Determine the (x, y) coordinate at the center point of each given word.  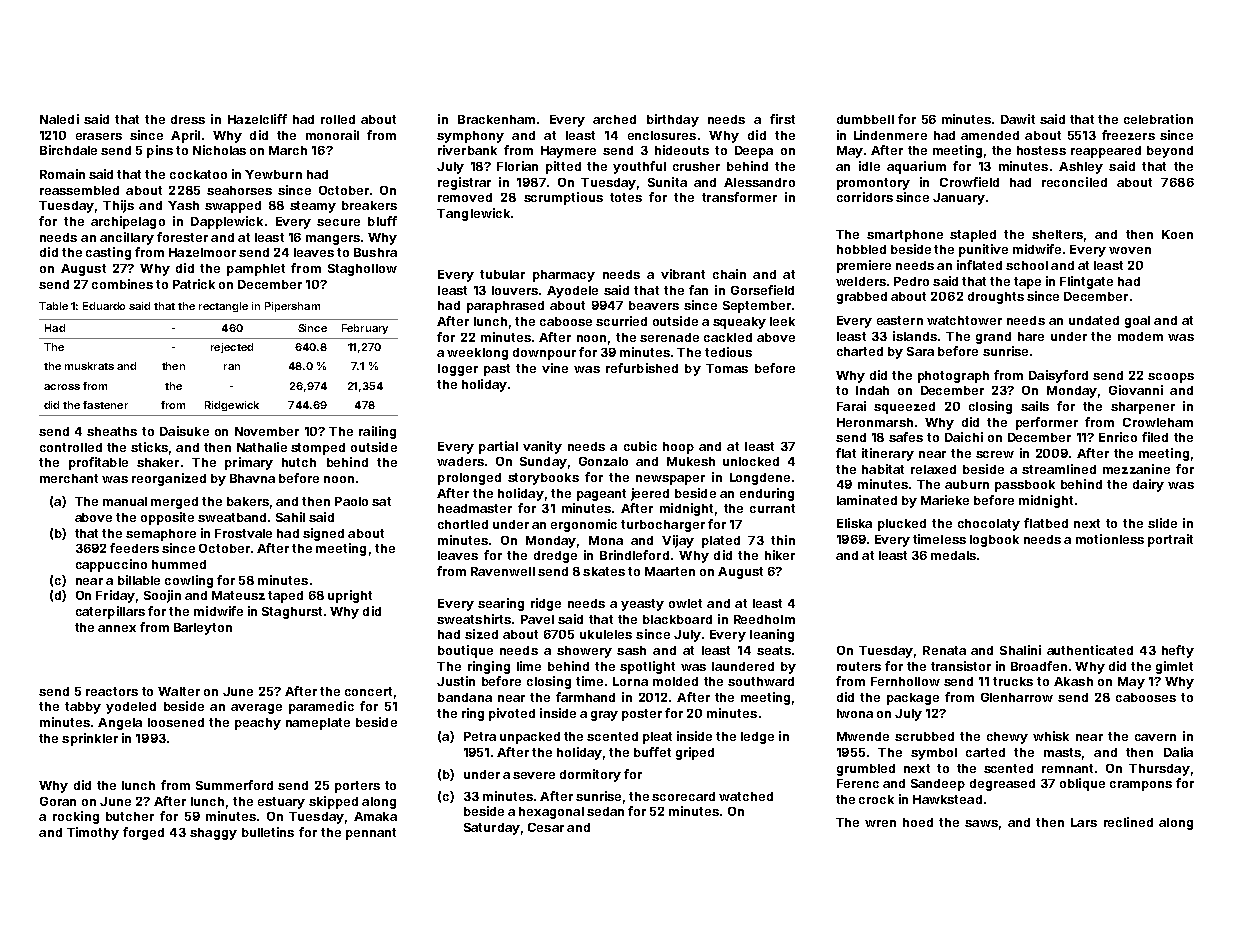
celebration (1158, 119)
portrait (1170, 540)
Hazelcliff (257, 119)
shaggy (213, 834)
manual (125, 501)
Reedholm (764, 619)
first (782, 119)
